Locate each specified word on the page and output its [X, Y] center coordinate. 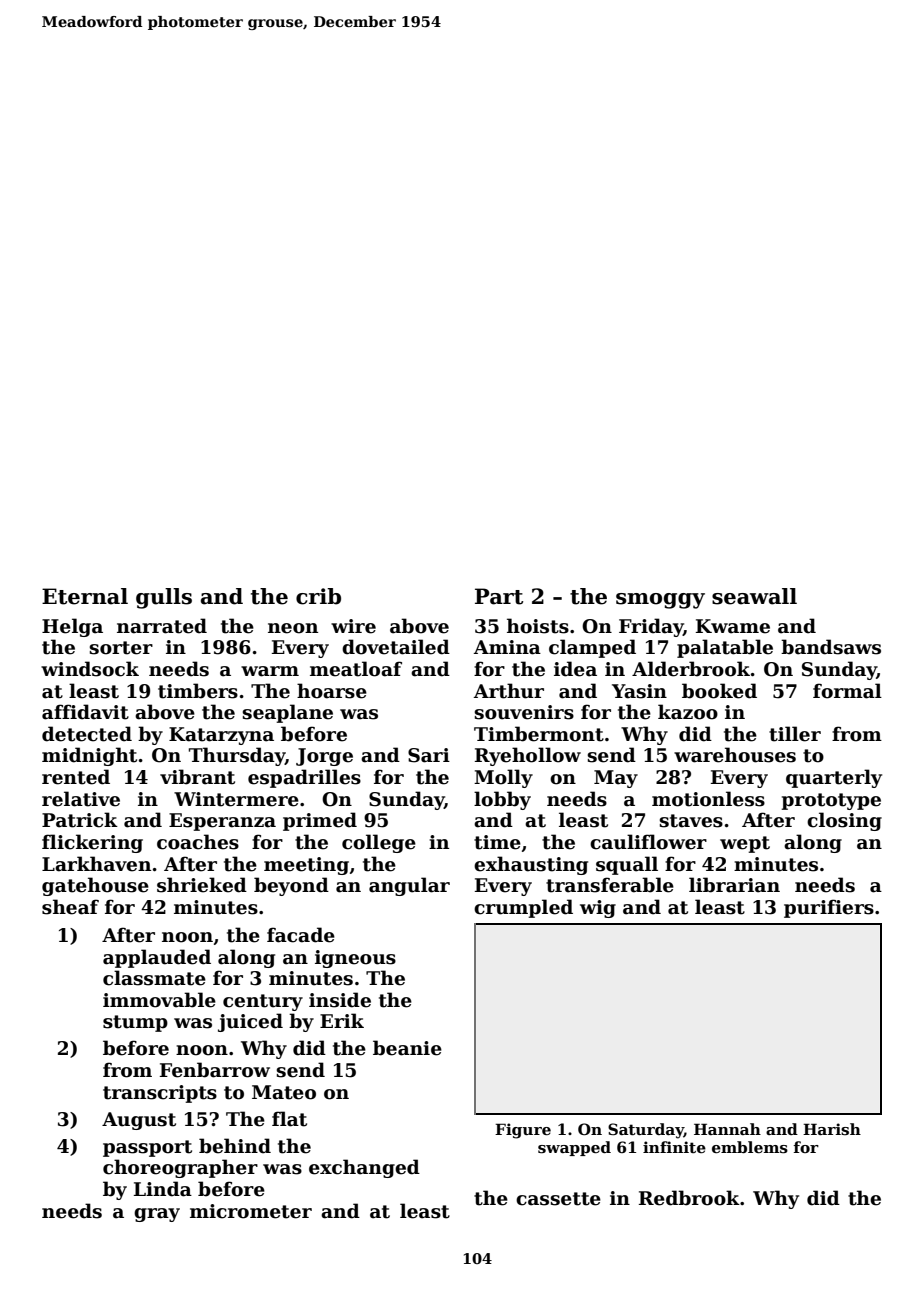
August [139, 1121]
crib [318, 596]
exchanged [364, 1168]
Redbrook [689, 1198]
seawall [754, 596]
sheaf [70, 907]
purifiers [829, 908]
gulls [164, 598]
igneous [355, 959]
